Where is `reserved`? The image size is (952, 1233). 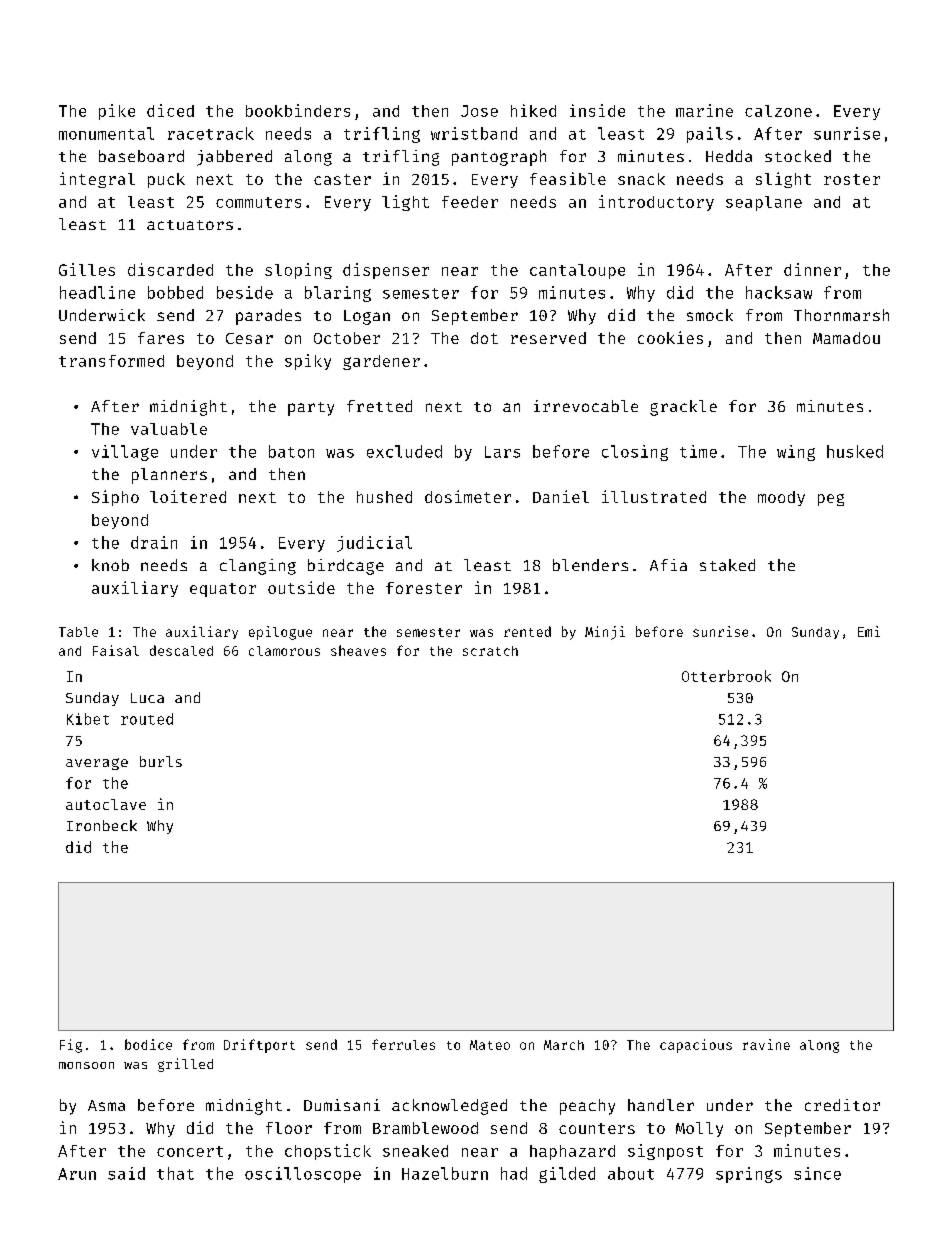
reserved is located at coordinates (548, 338).
